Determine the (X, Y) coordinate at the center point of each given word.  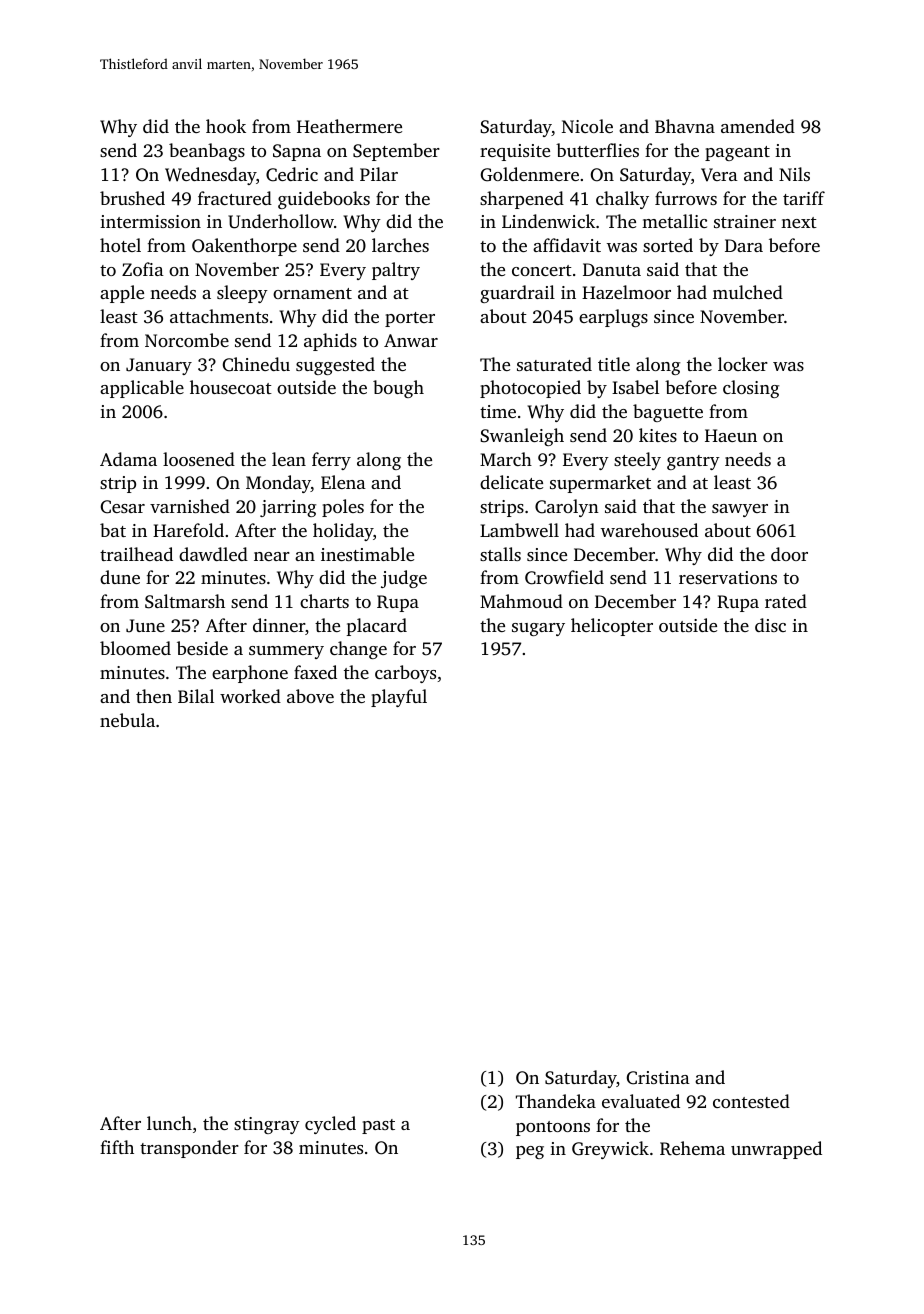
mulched (748, 292)
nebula (127, 720)
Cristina (658, 1078)
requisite (515, 152)
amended (758, 126)
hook (226, 126)
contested (751, 1101)
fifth (117, 1147)
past (378, 1126)
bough (398, 389)
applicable (142, 389)
